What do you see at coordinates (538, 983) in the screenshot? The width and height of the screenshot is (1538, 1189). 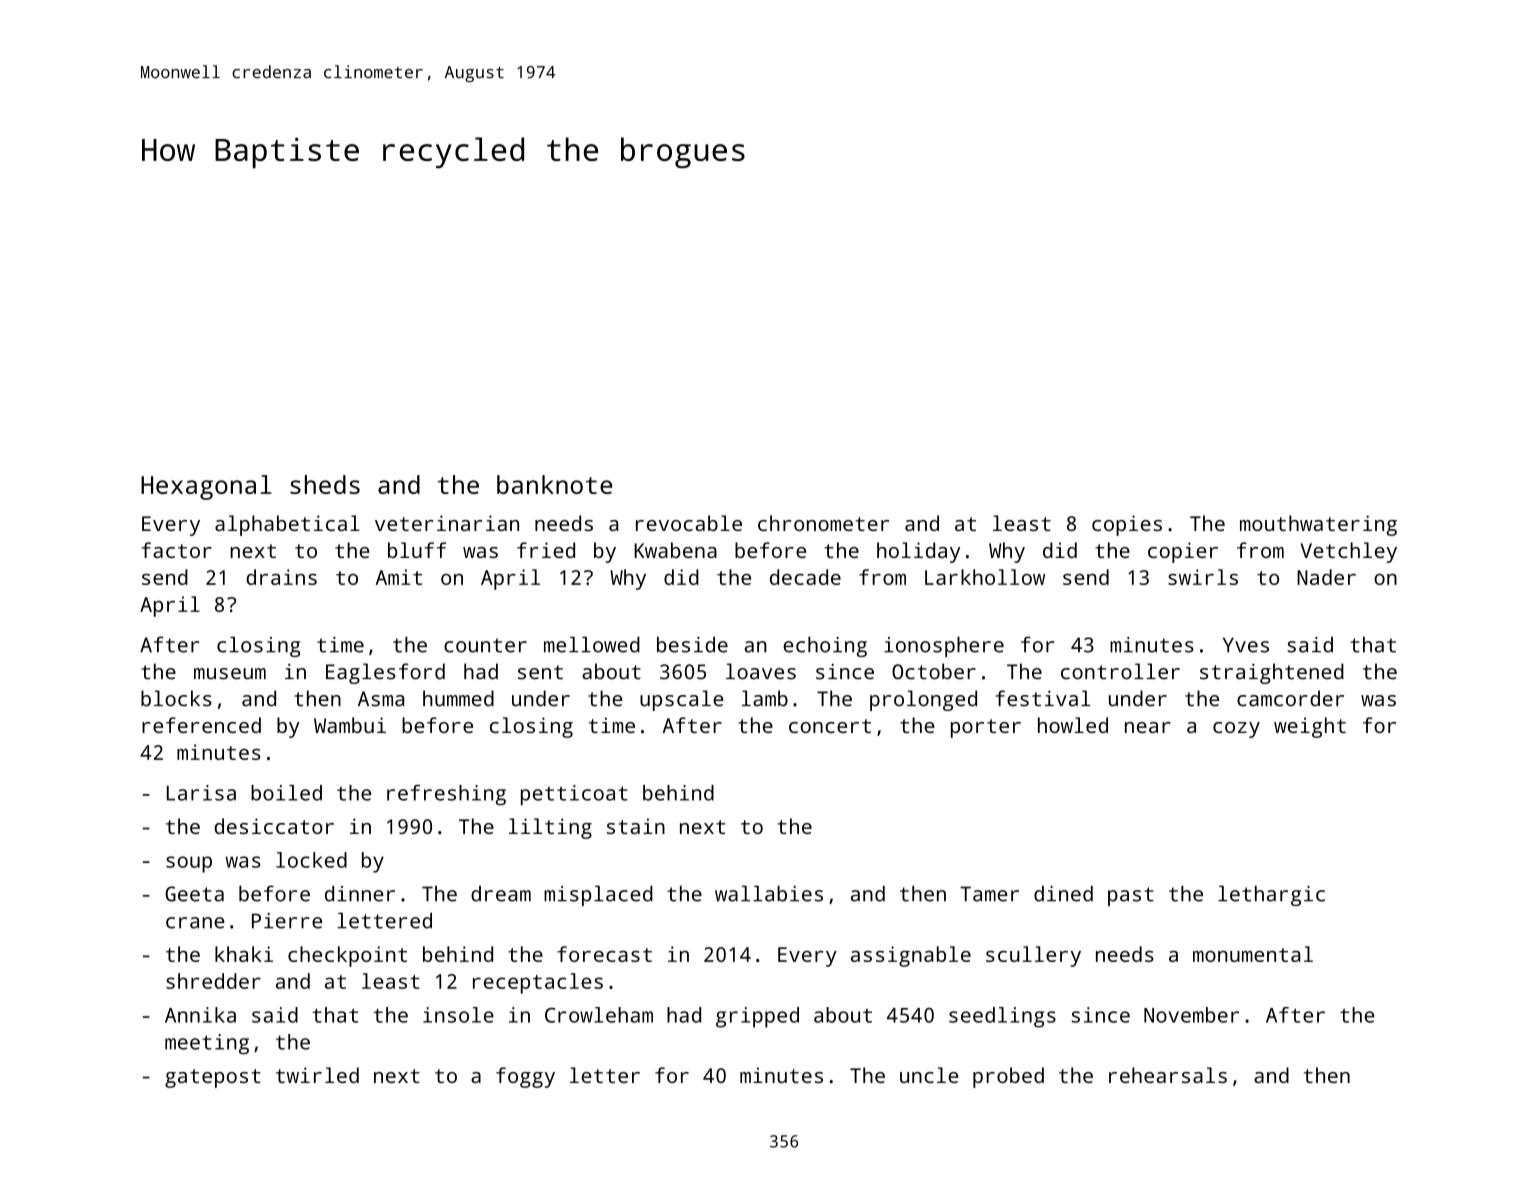 I see `receptacles` at bounding box center [538, 983].
